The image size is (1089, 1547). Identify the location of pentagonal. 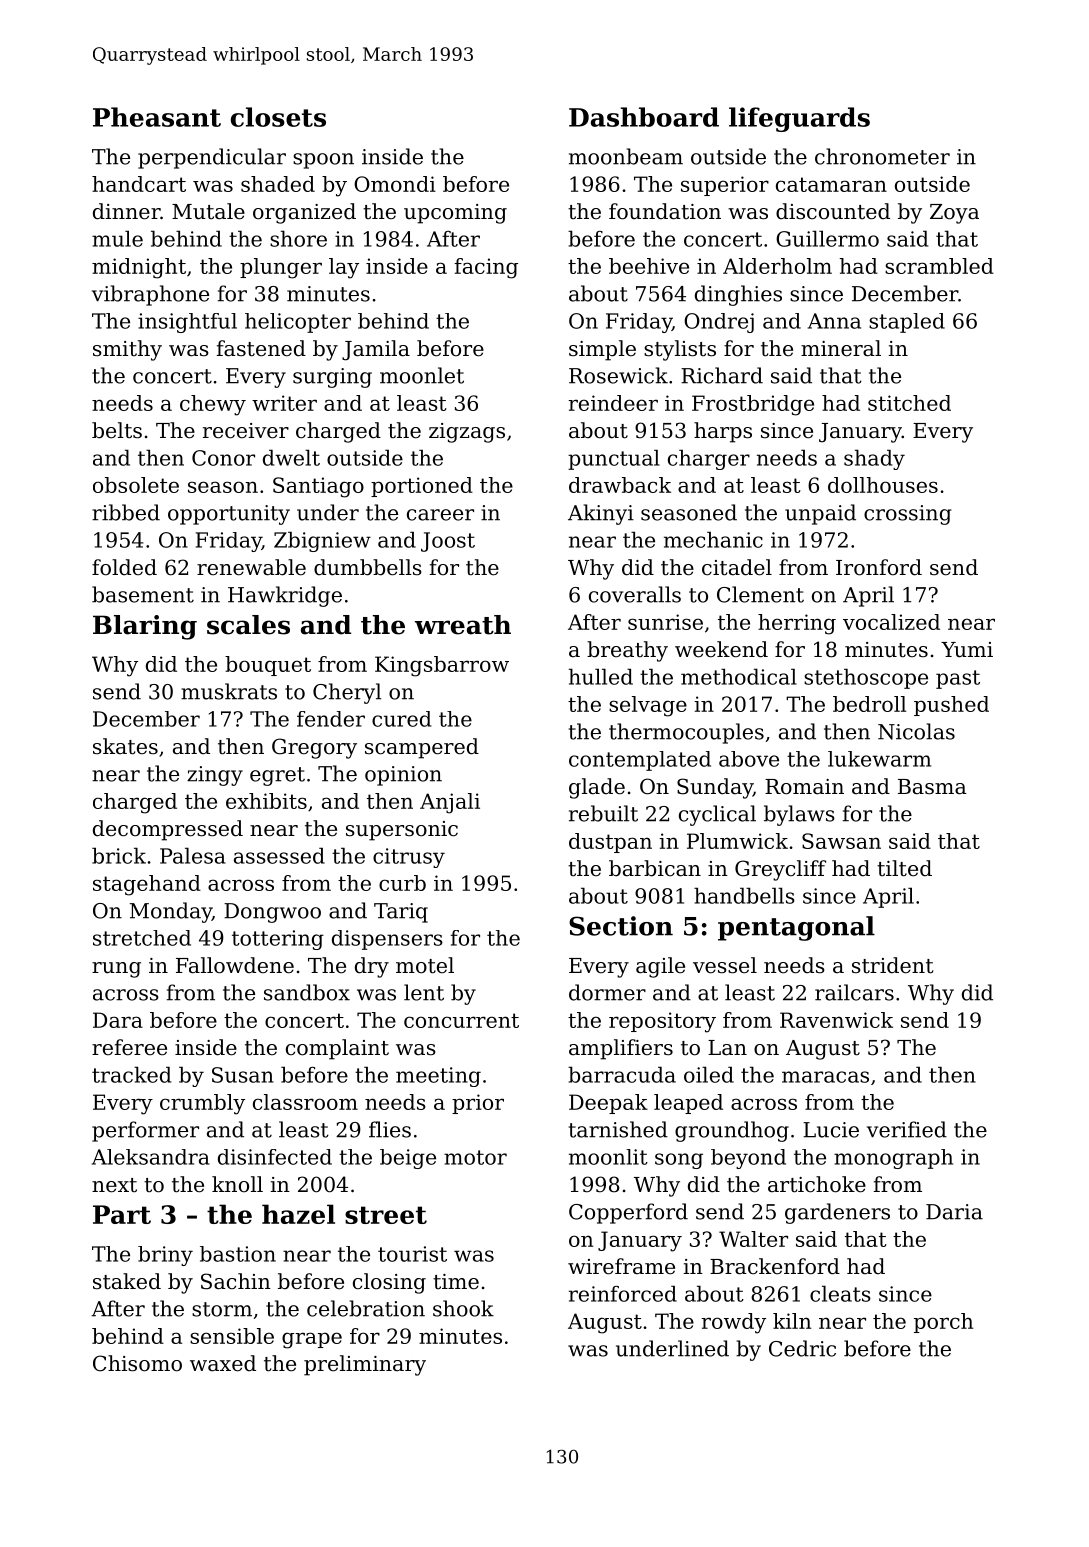
(796, 928).
